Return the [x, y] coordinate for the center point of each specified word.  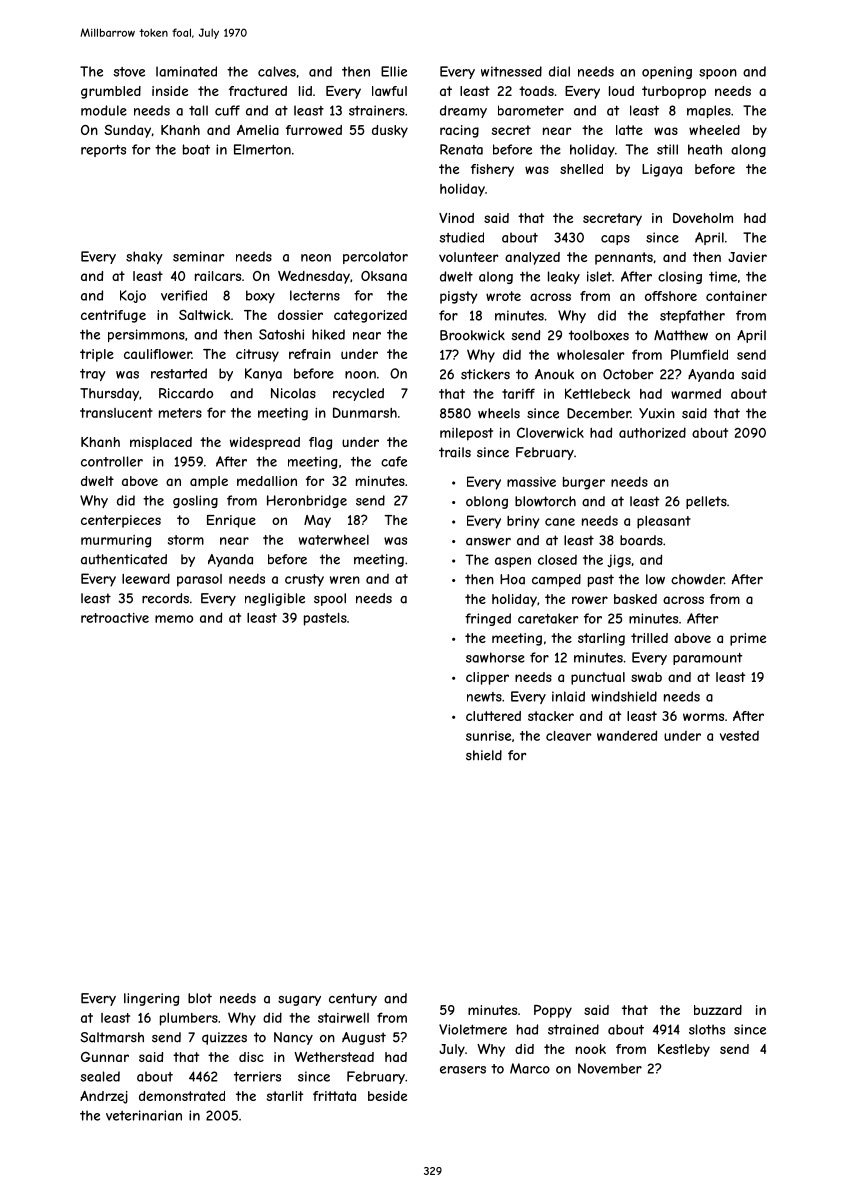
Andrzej [104, 1097]
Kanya [263, 374]
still [667, 149]
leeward [146, 578]
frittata [334, 1096]
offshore [671, 296]
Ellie [394, 71]
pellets [706, 502]
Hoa [512, 579]
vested [739, 736]
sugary [299, 1000]
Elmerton [262, 149]
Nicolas [293, 393]
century [353, 999]
